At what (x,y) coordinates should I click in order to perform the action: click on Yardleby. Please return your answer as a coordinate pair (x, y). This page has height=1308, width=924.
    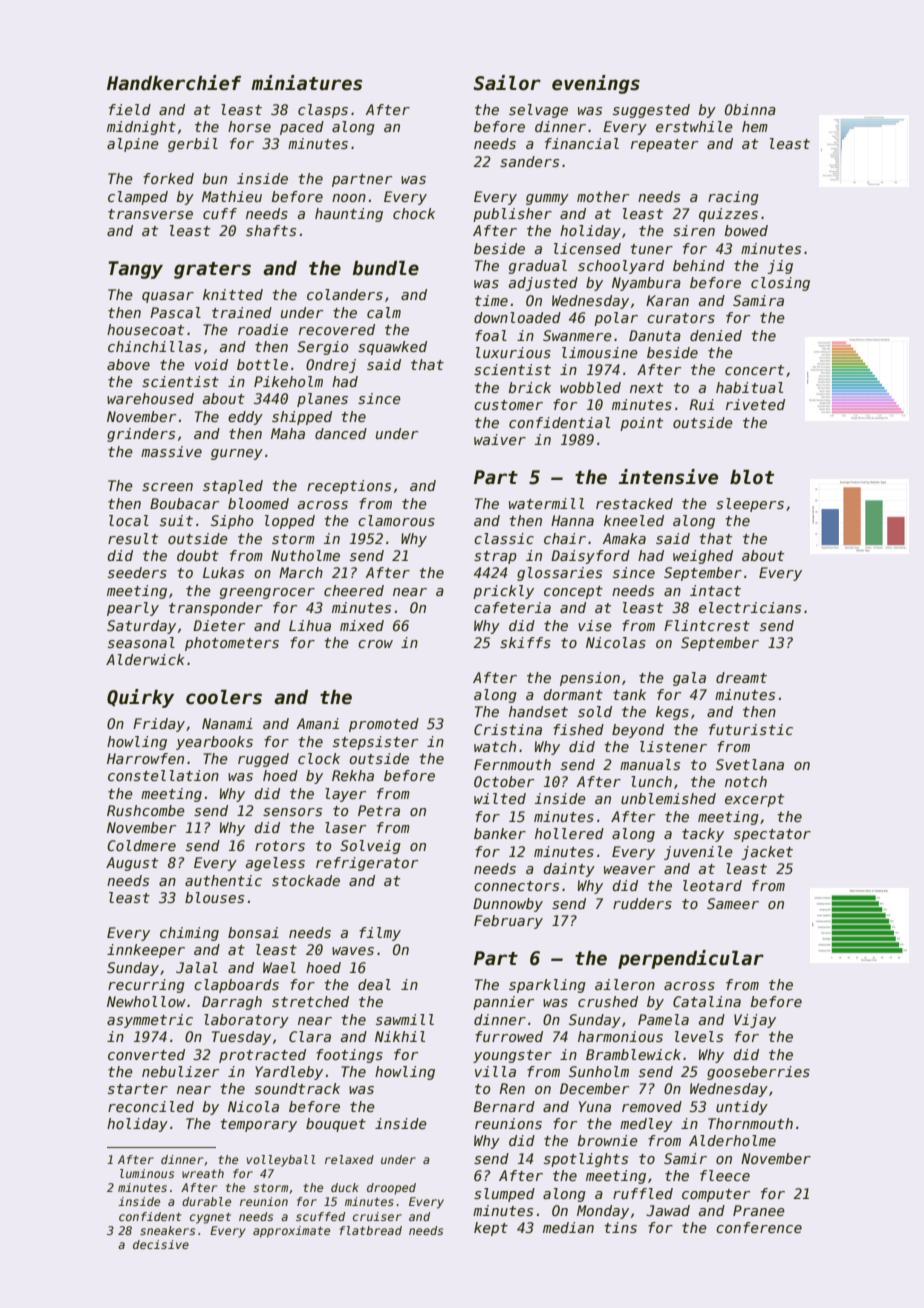
    Looking at the image, I should click on (289, 1073).
